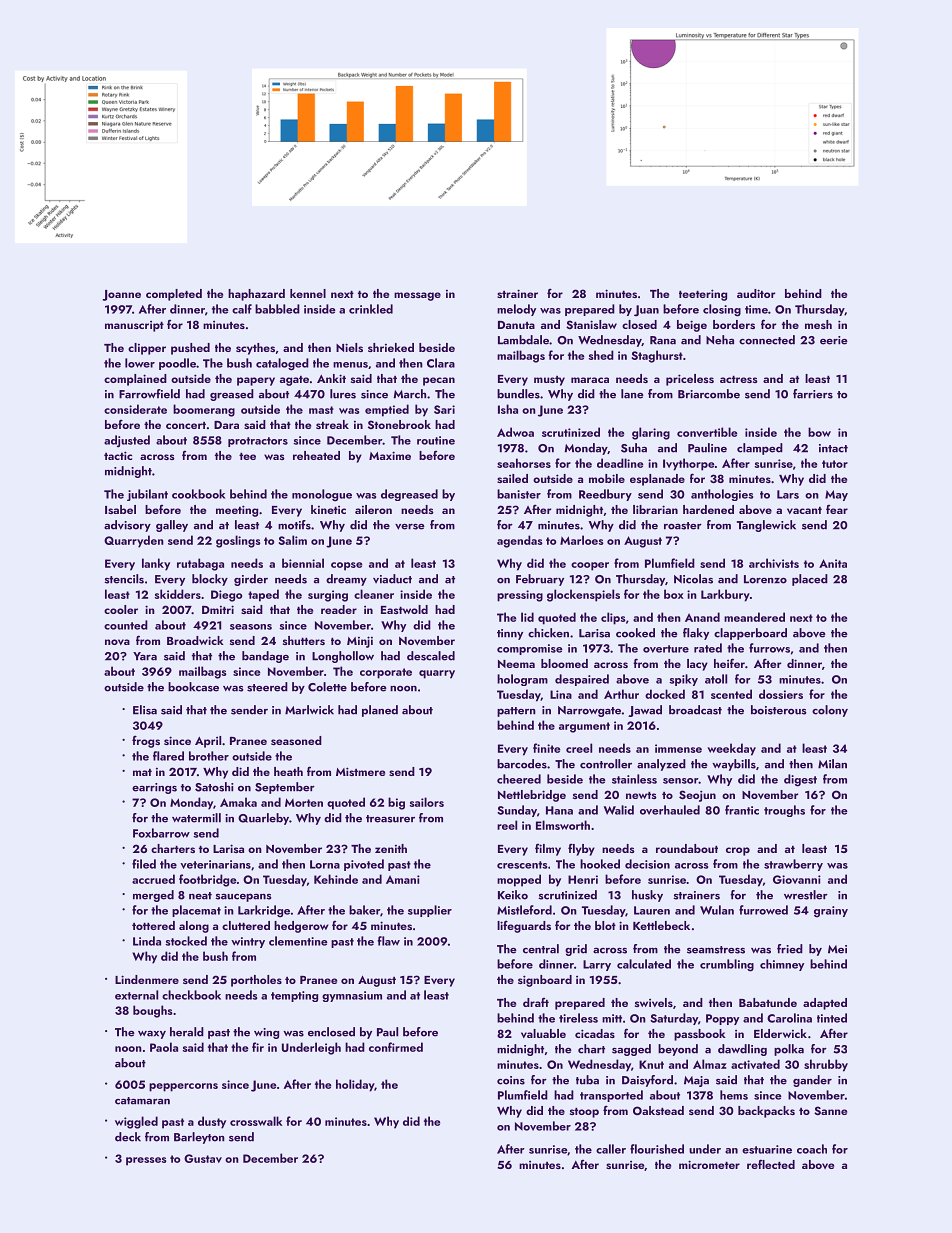 The height and width of the screenshot is (1233, 952). I want to click on mast, so click(321, 410).
